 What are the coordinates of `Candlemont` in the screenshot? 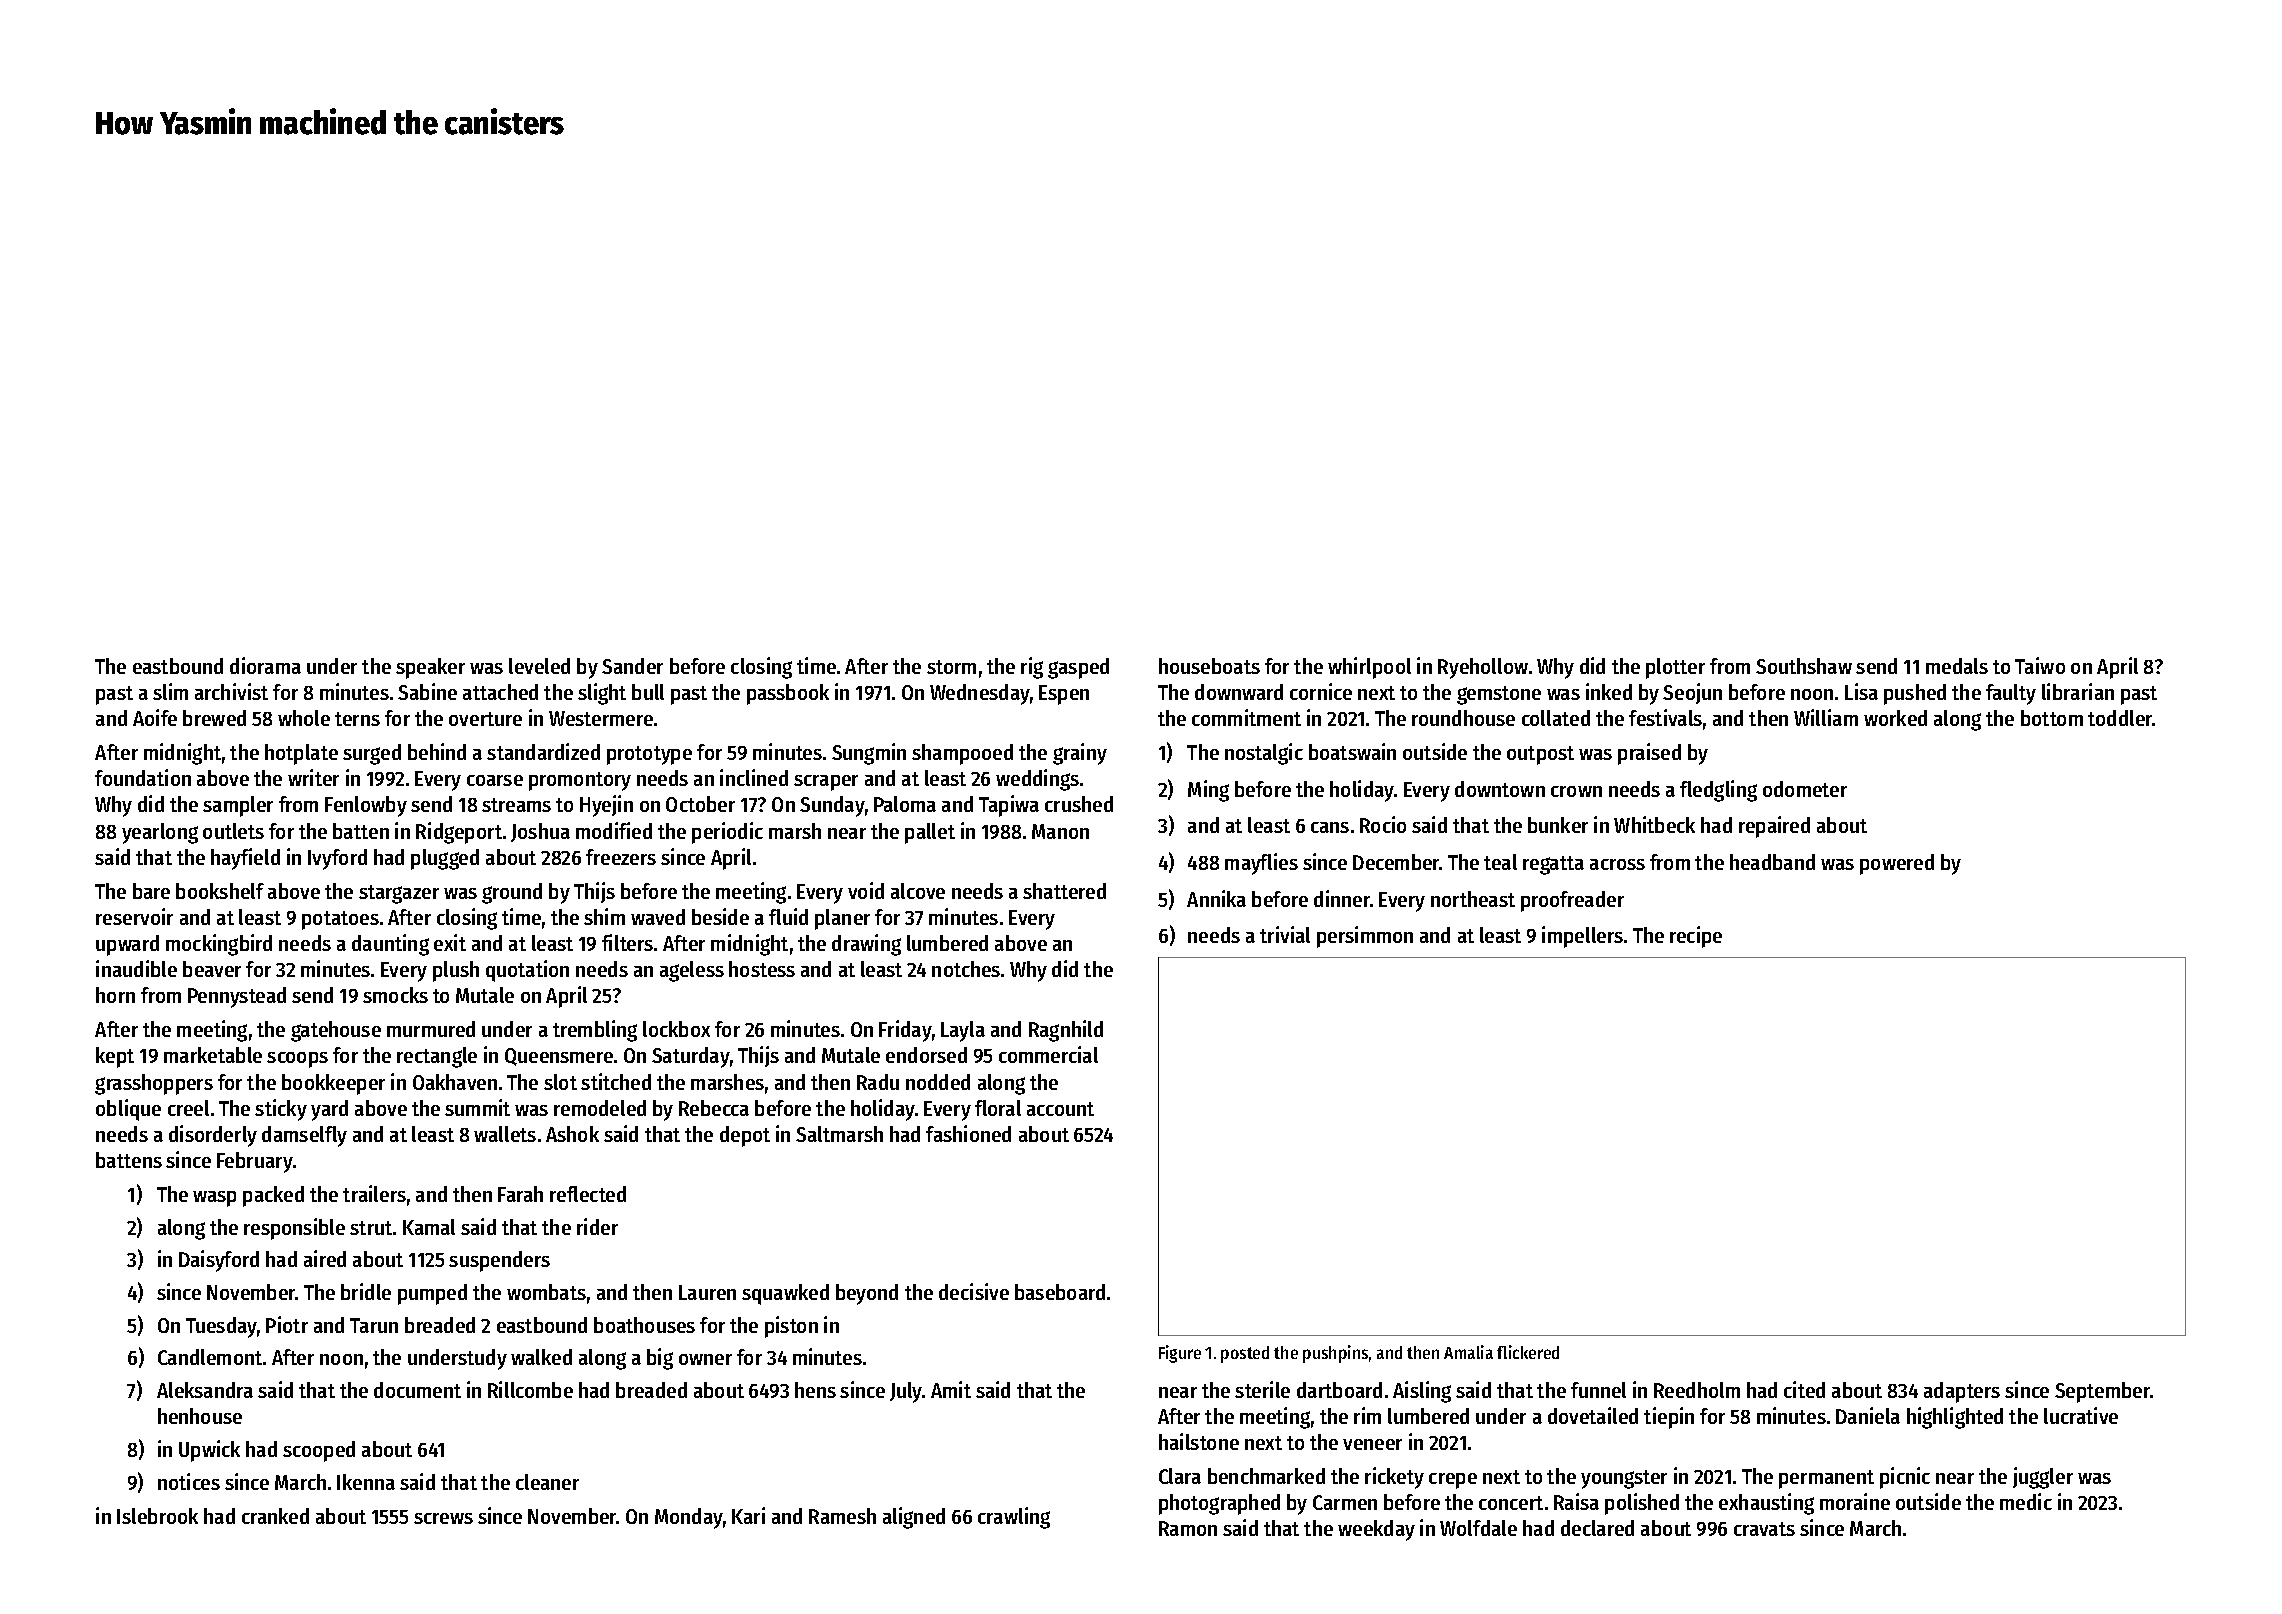 It's located at (210, 1357).
